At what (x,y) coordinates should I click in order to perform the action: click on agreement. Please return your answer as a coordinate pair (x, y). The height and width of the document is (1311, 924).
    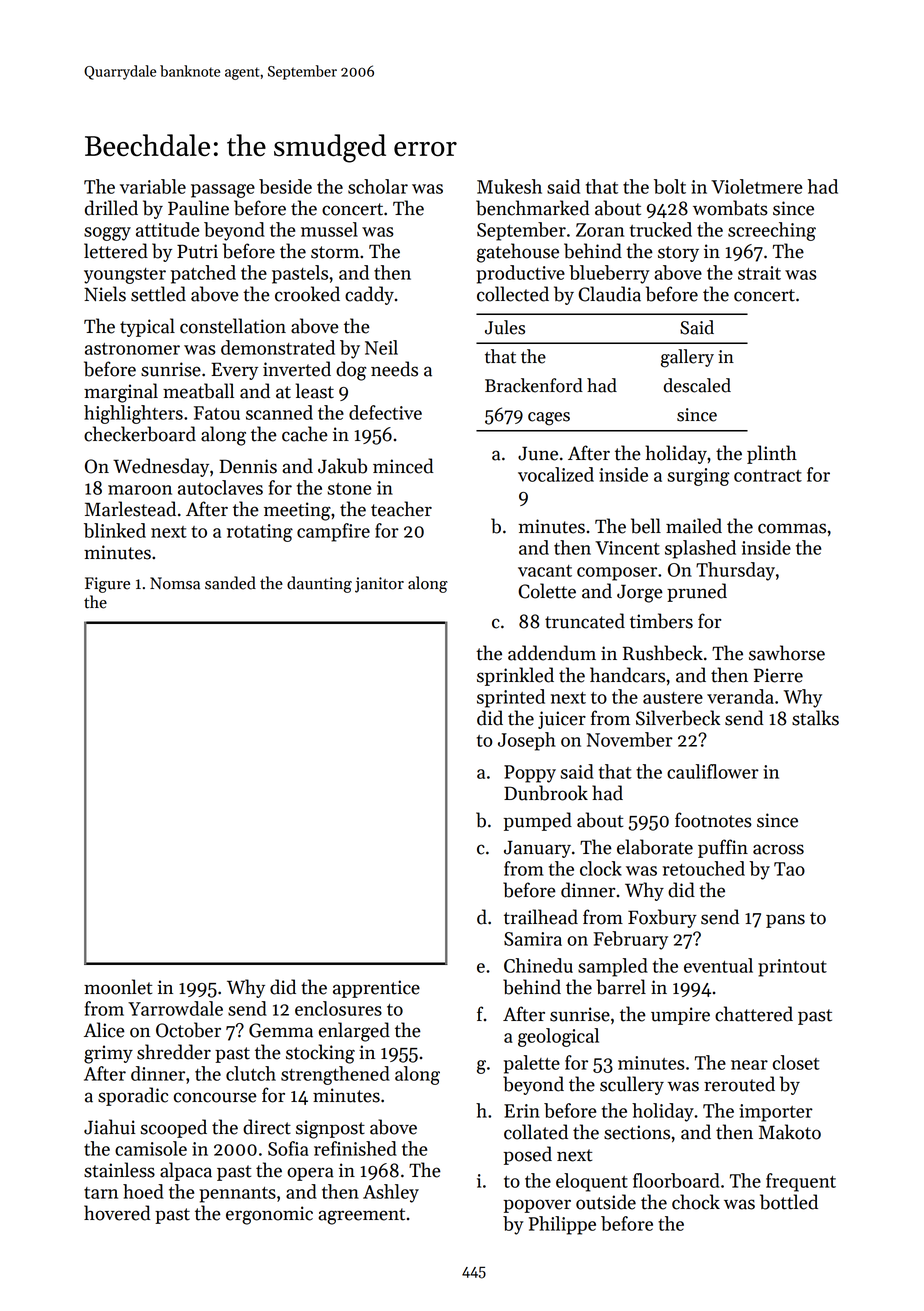
    Looking at the image, I should click on (361, 1216).
